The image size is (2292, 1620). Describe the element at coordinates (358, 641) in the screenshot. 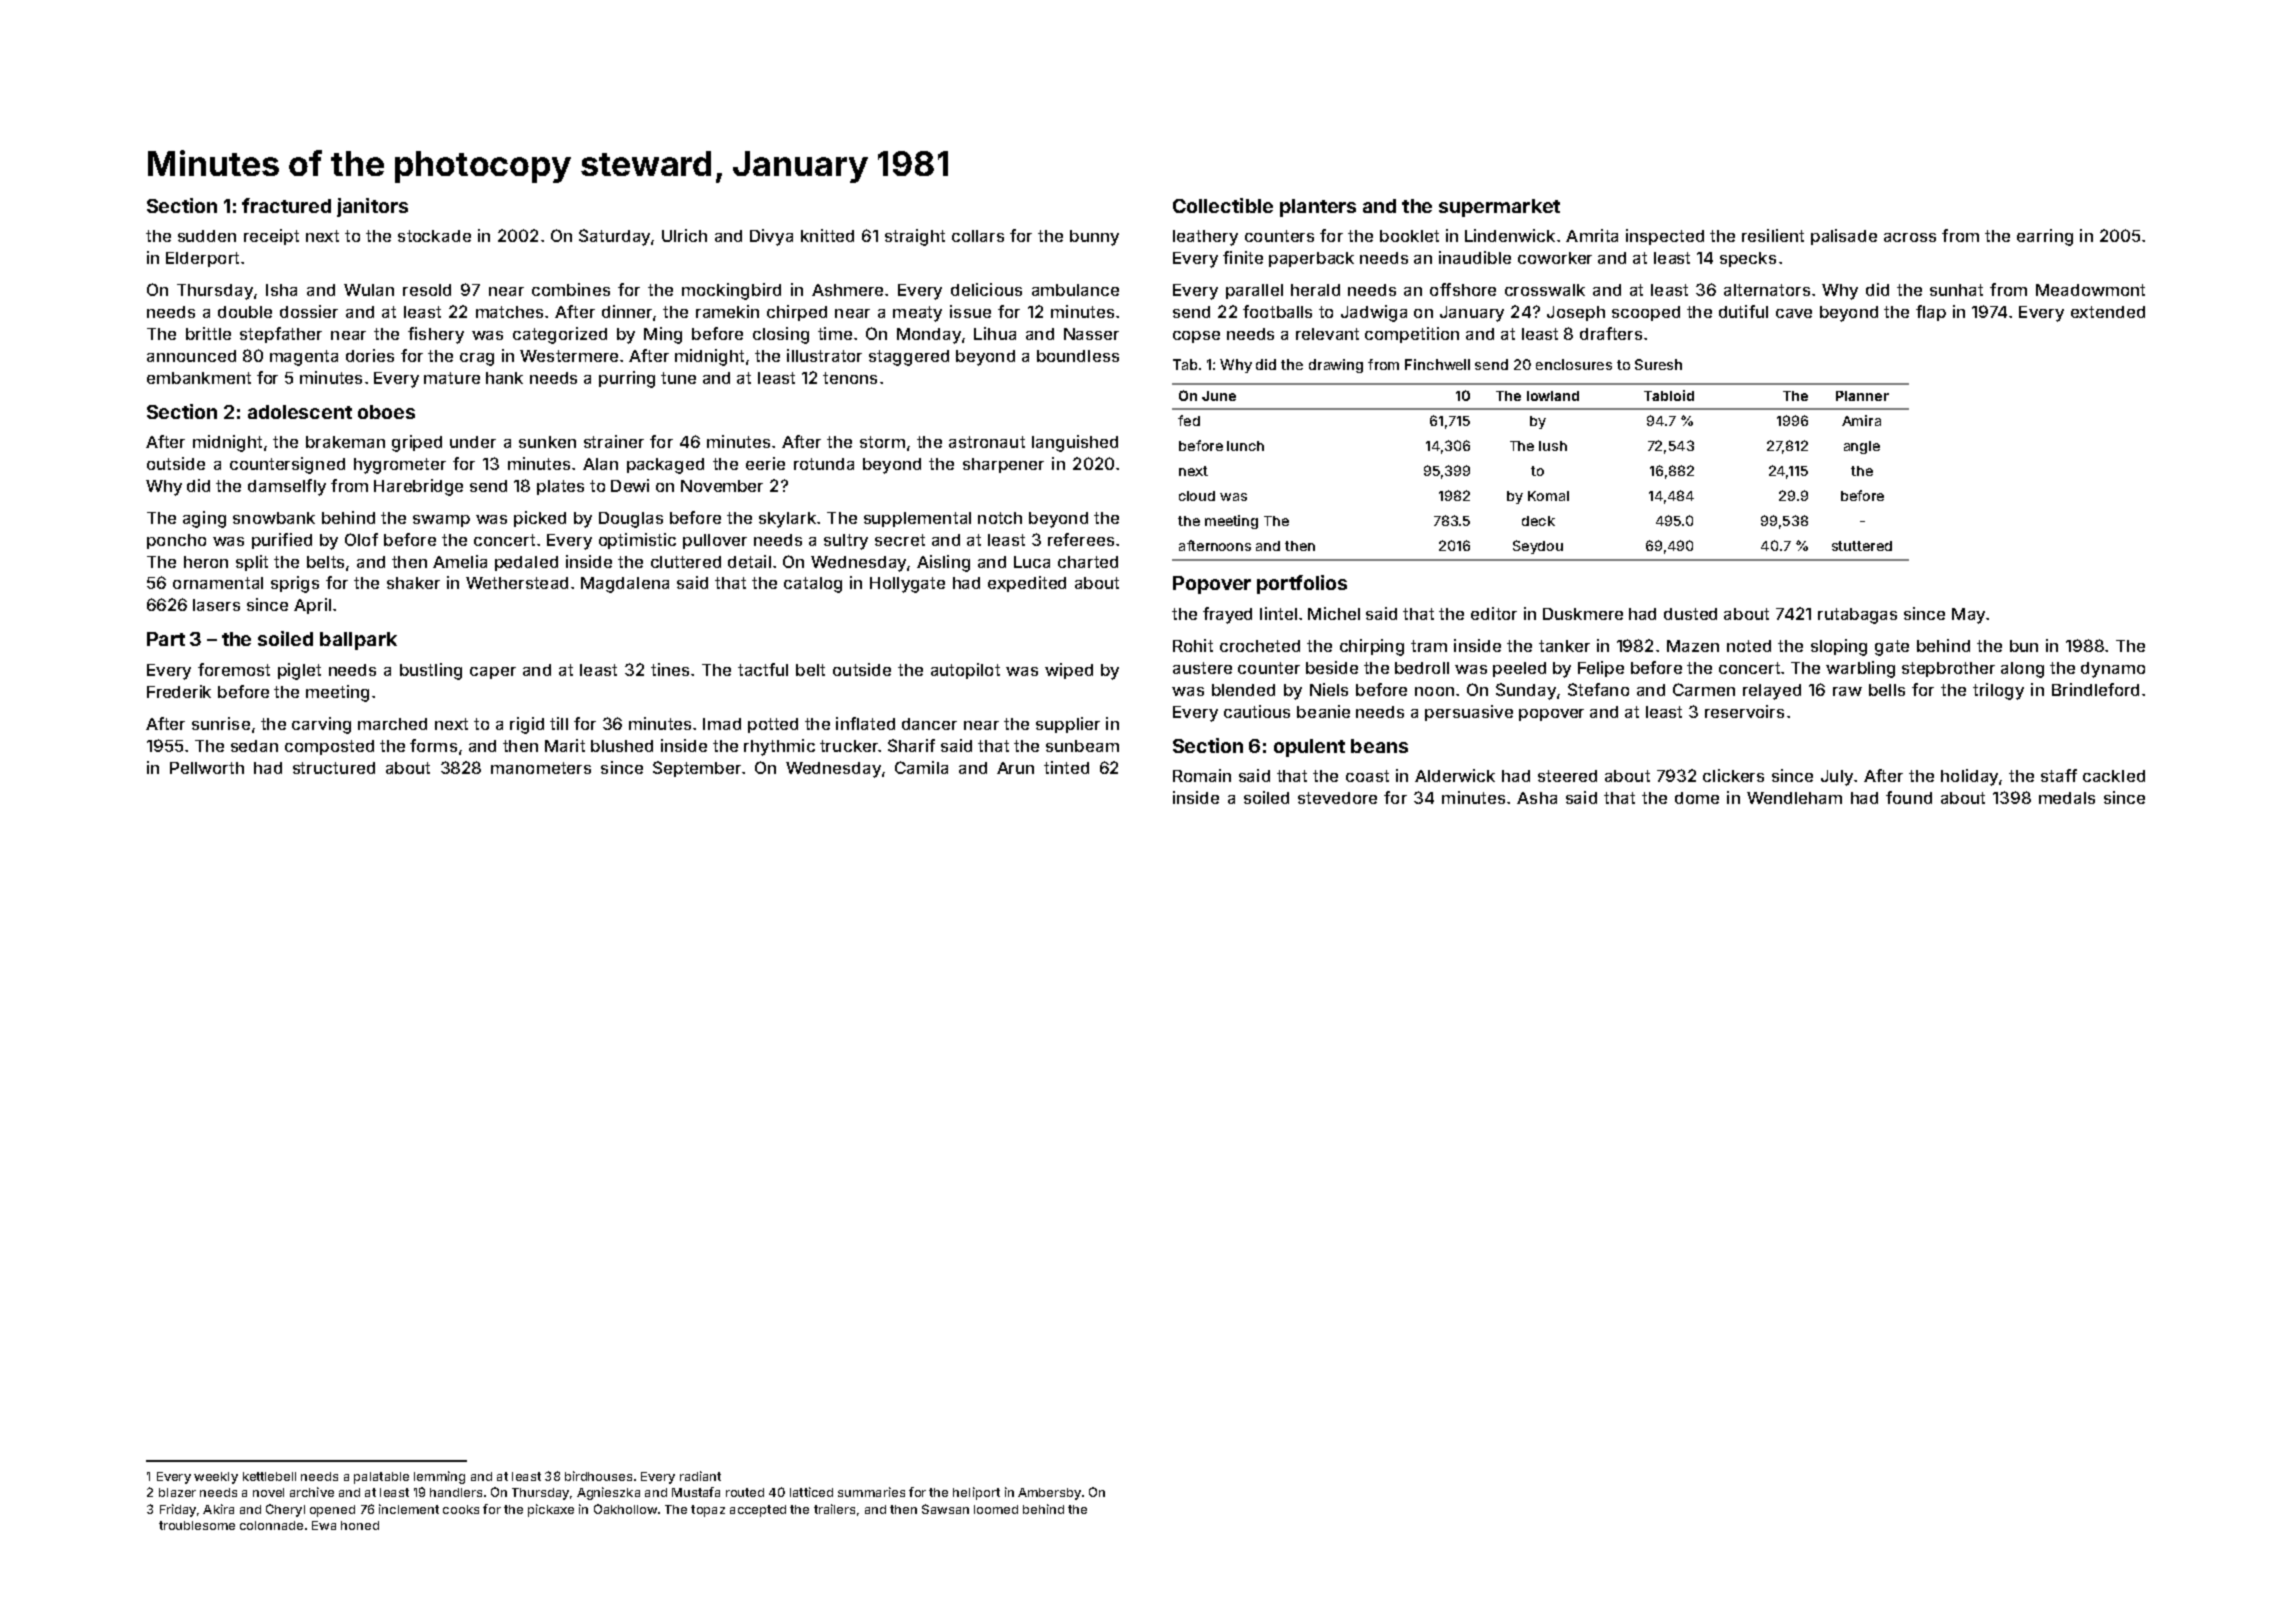

I see `ballpark` at that location.
